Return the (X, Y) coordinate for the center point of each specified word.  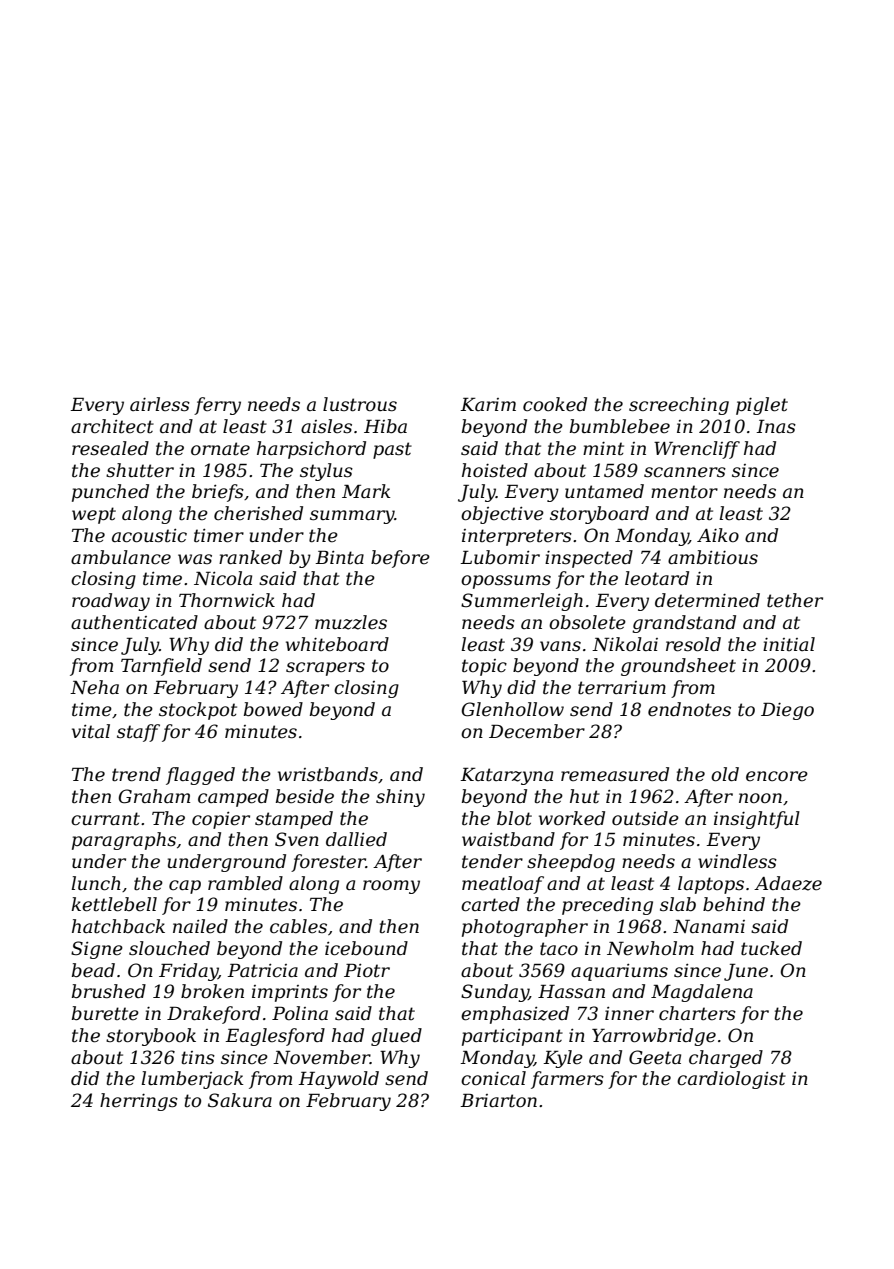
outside (645, 818)
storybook (151, 1037)
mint (603, 449)
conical (493, 1078)
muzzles (351, 622)
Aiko (718, 535)
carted (490, 904)
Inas (776, 427)
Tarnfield (161, 667)
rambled (245, 883)
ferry (217, 406)
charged (726, 1059)
